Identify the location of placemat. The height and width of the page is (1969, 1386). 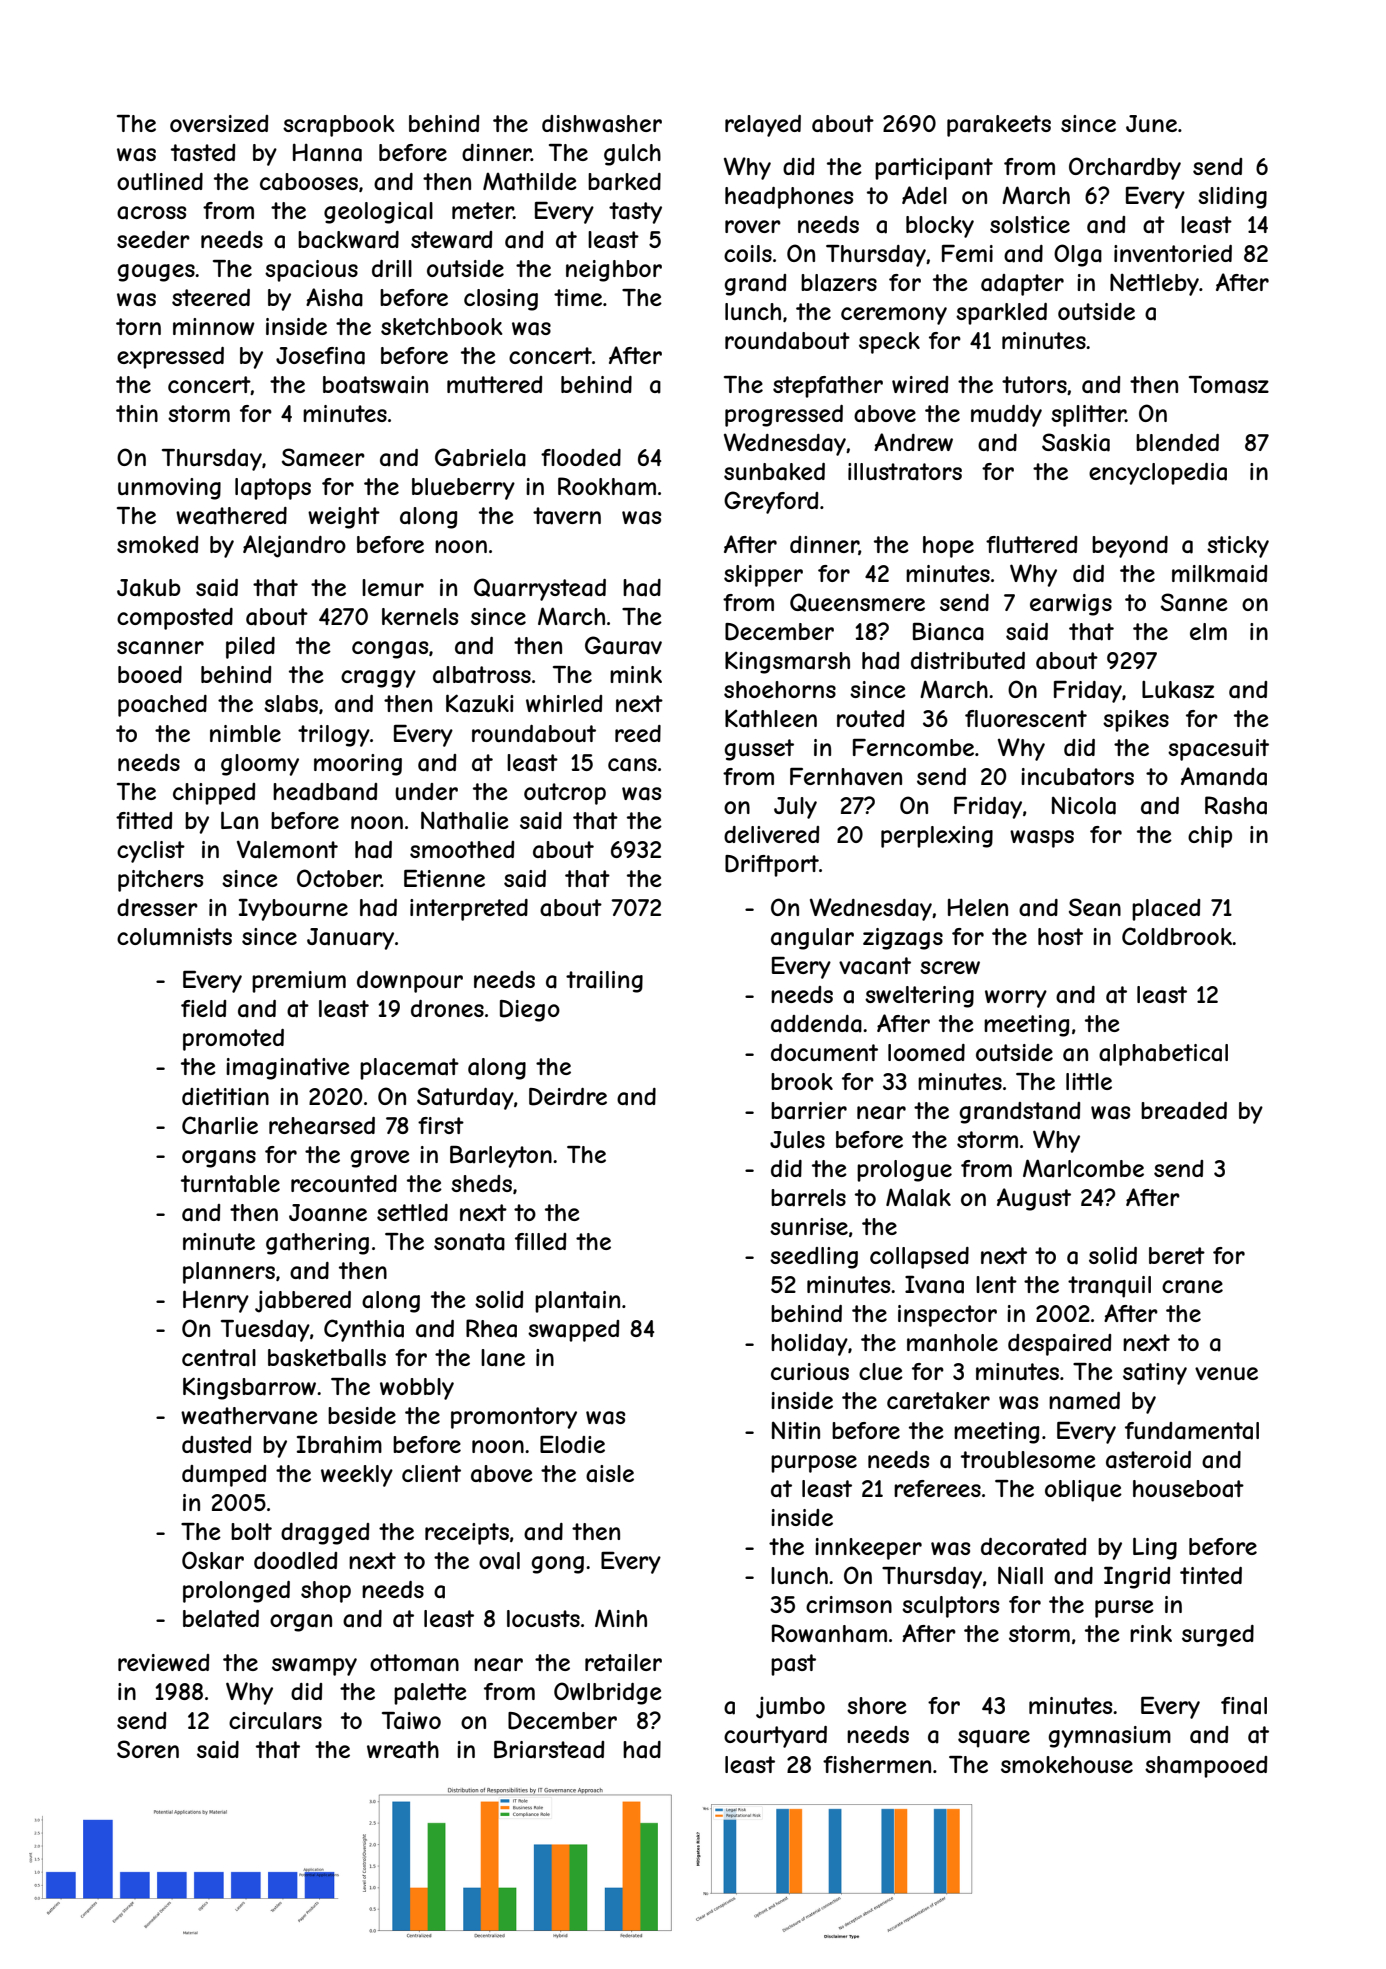
(409, 1069).
